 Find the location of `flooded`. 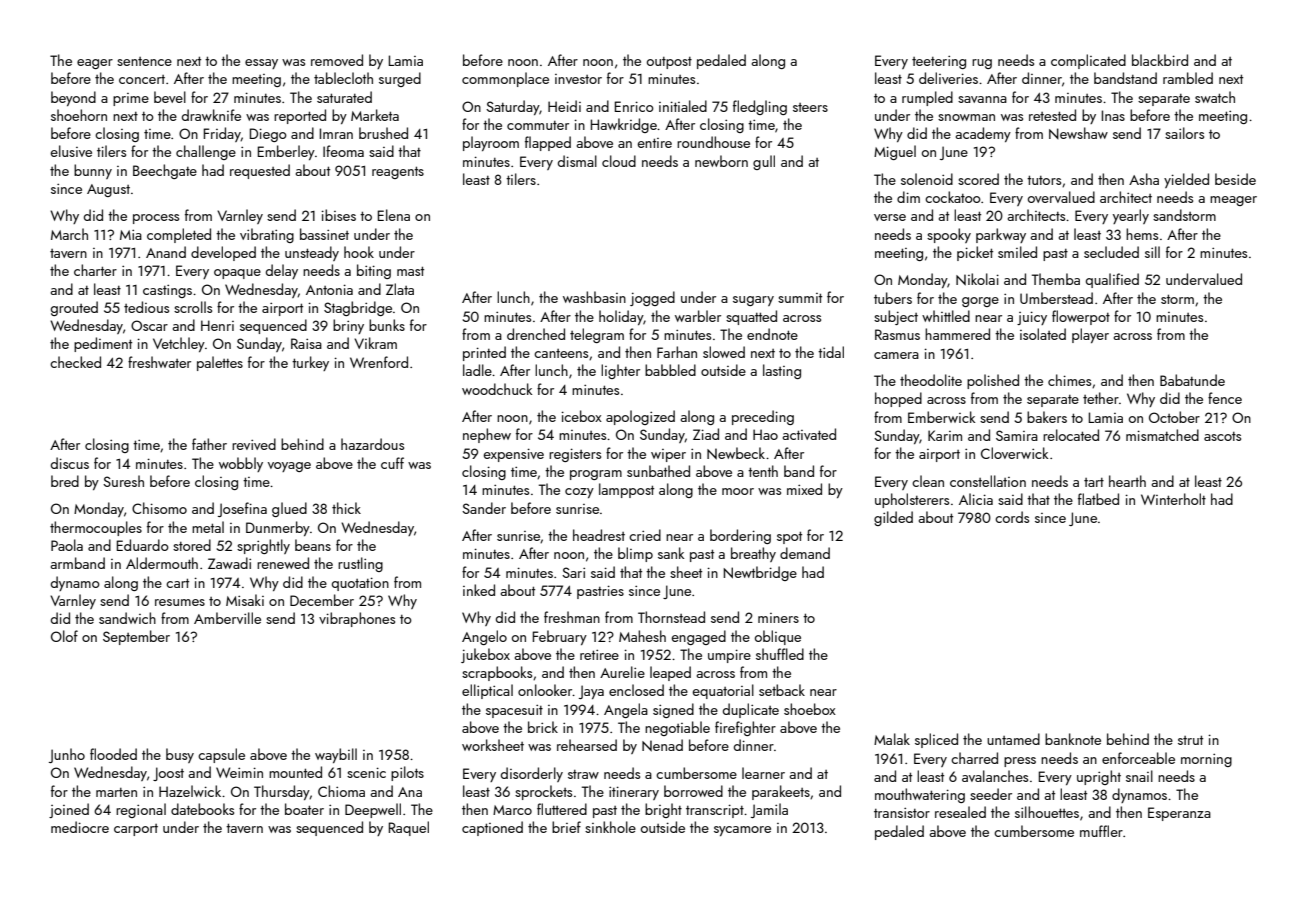

flooded is located at coordinates (113, 754).
